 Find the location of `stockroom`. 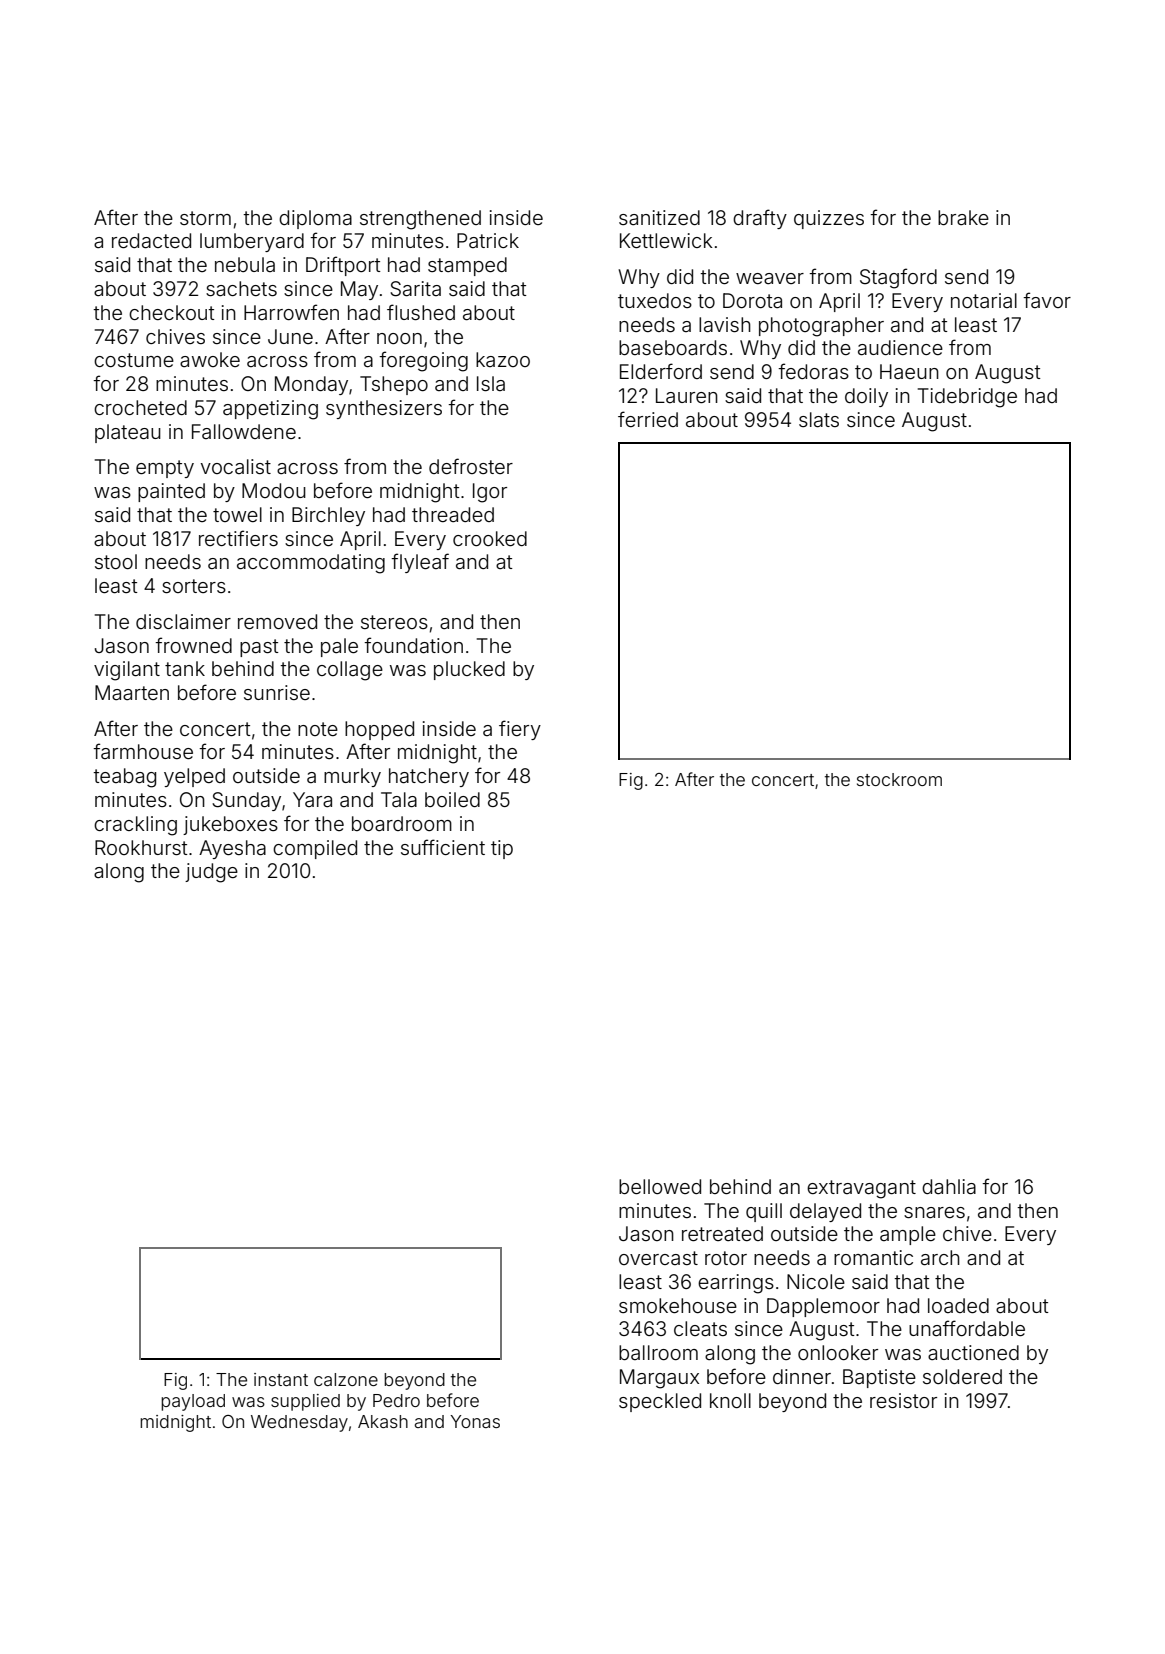

stockroom is located at coordinates (899, 779).
